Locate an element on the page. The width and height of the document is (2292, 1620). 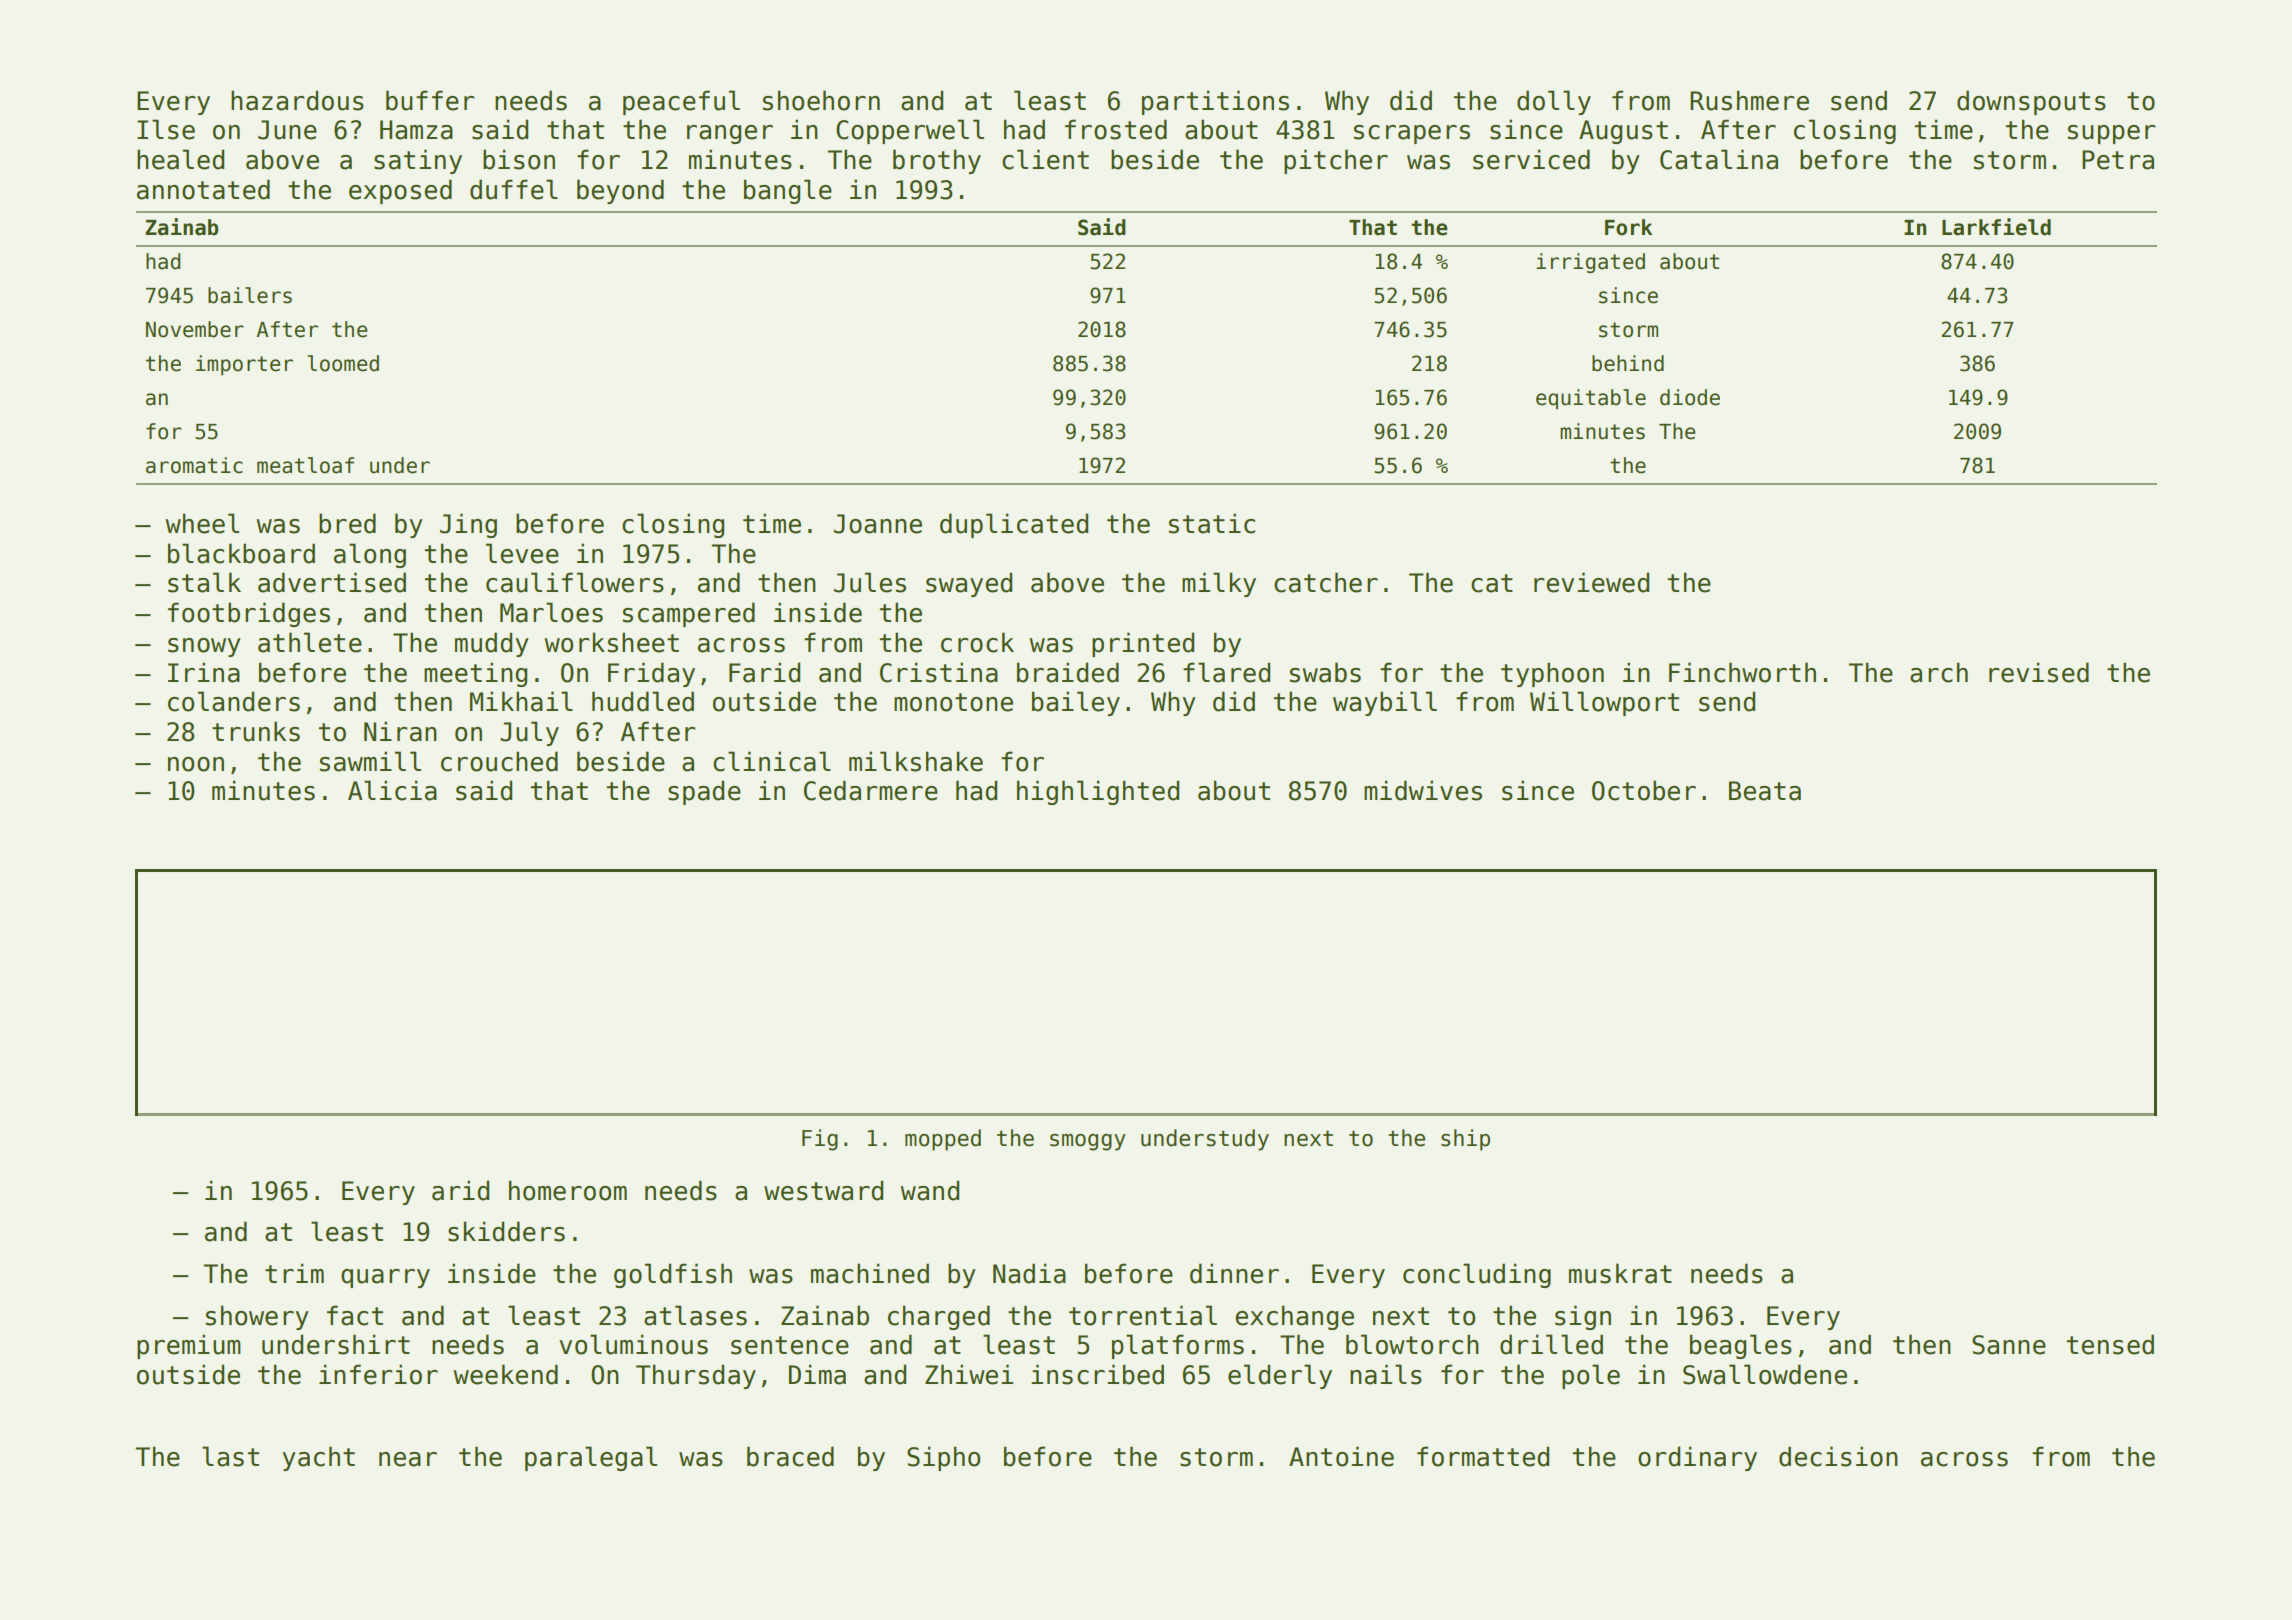
ship is located at coordinates (1465, 1140).
